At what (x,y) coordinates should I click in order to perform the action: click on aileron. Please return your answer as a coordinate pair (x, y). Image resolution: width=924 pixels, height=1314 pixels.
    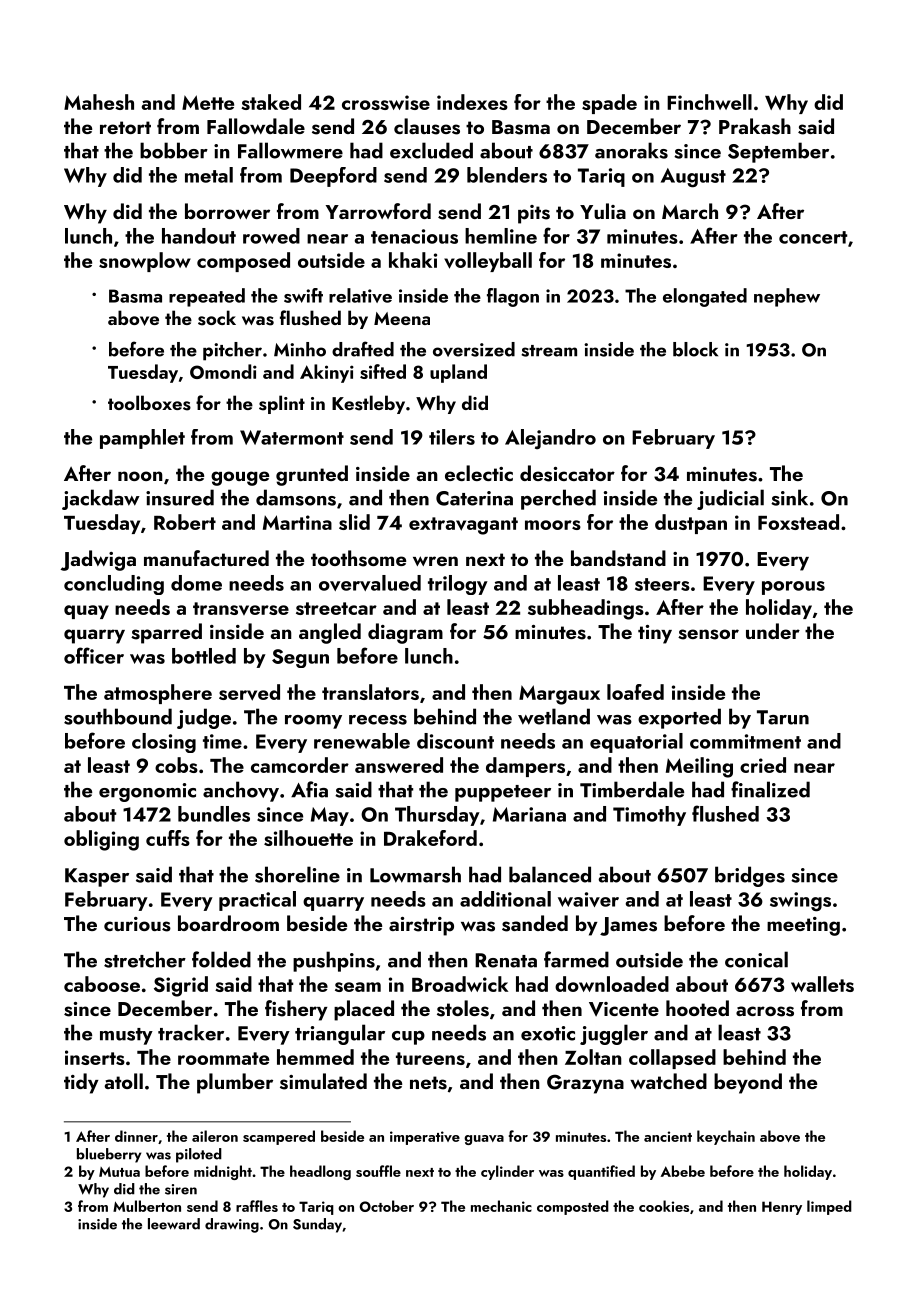
    Looking at the image, I should click on (215, 1136).
